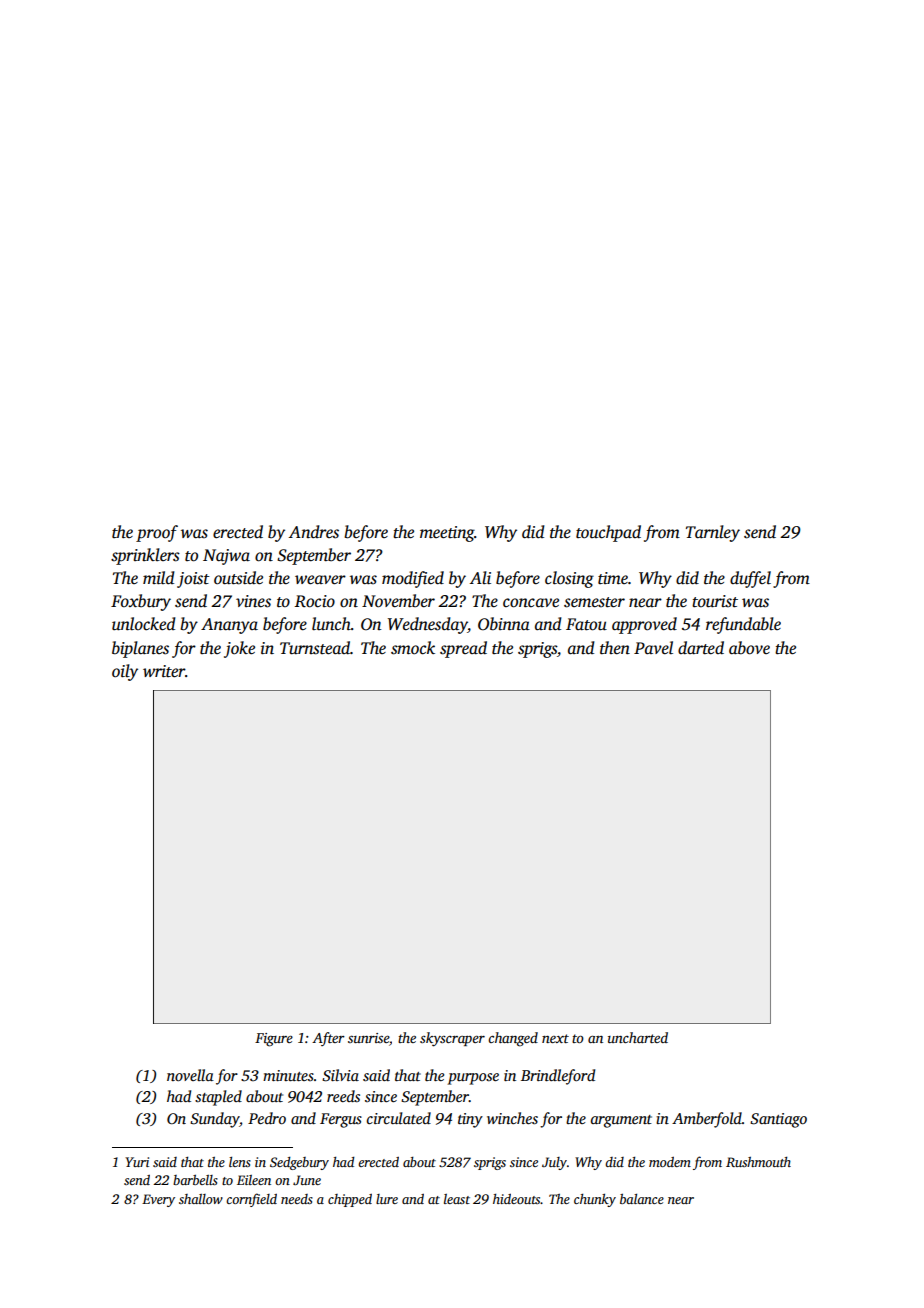 Image resolution: width=924 pixels, height=1308 pixels. Describe the element at coordinates (413, 648) in the document. I see `smock` at that location.
